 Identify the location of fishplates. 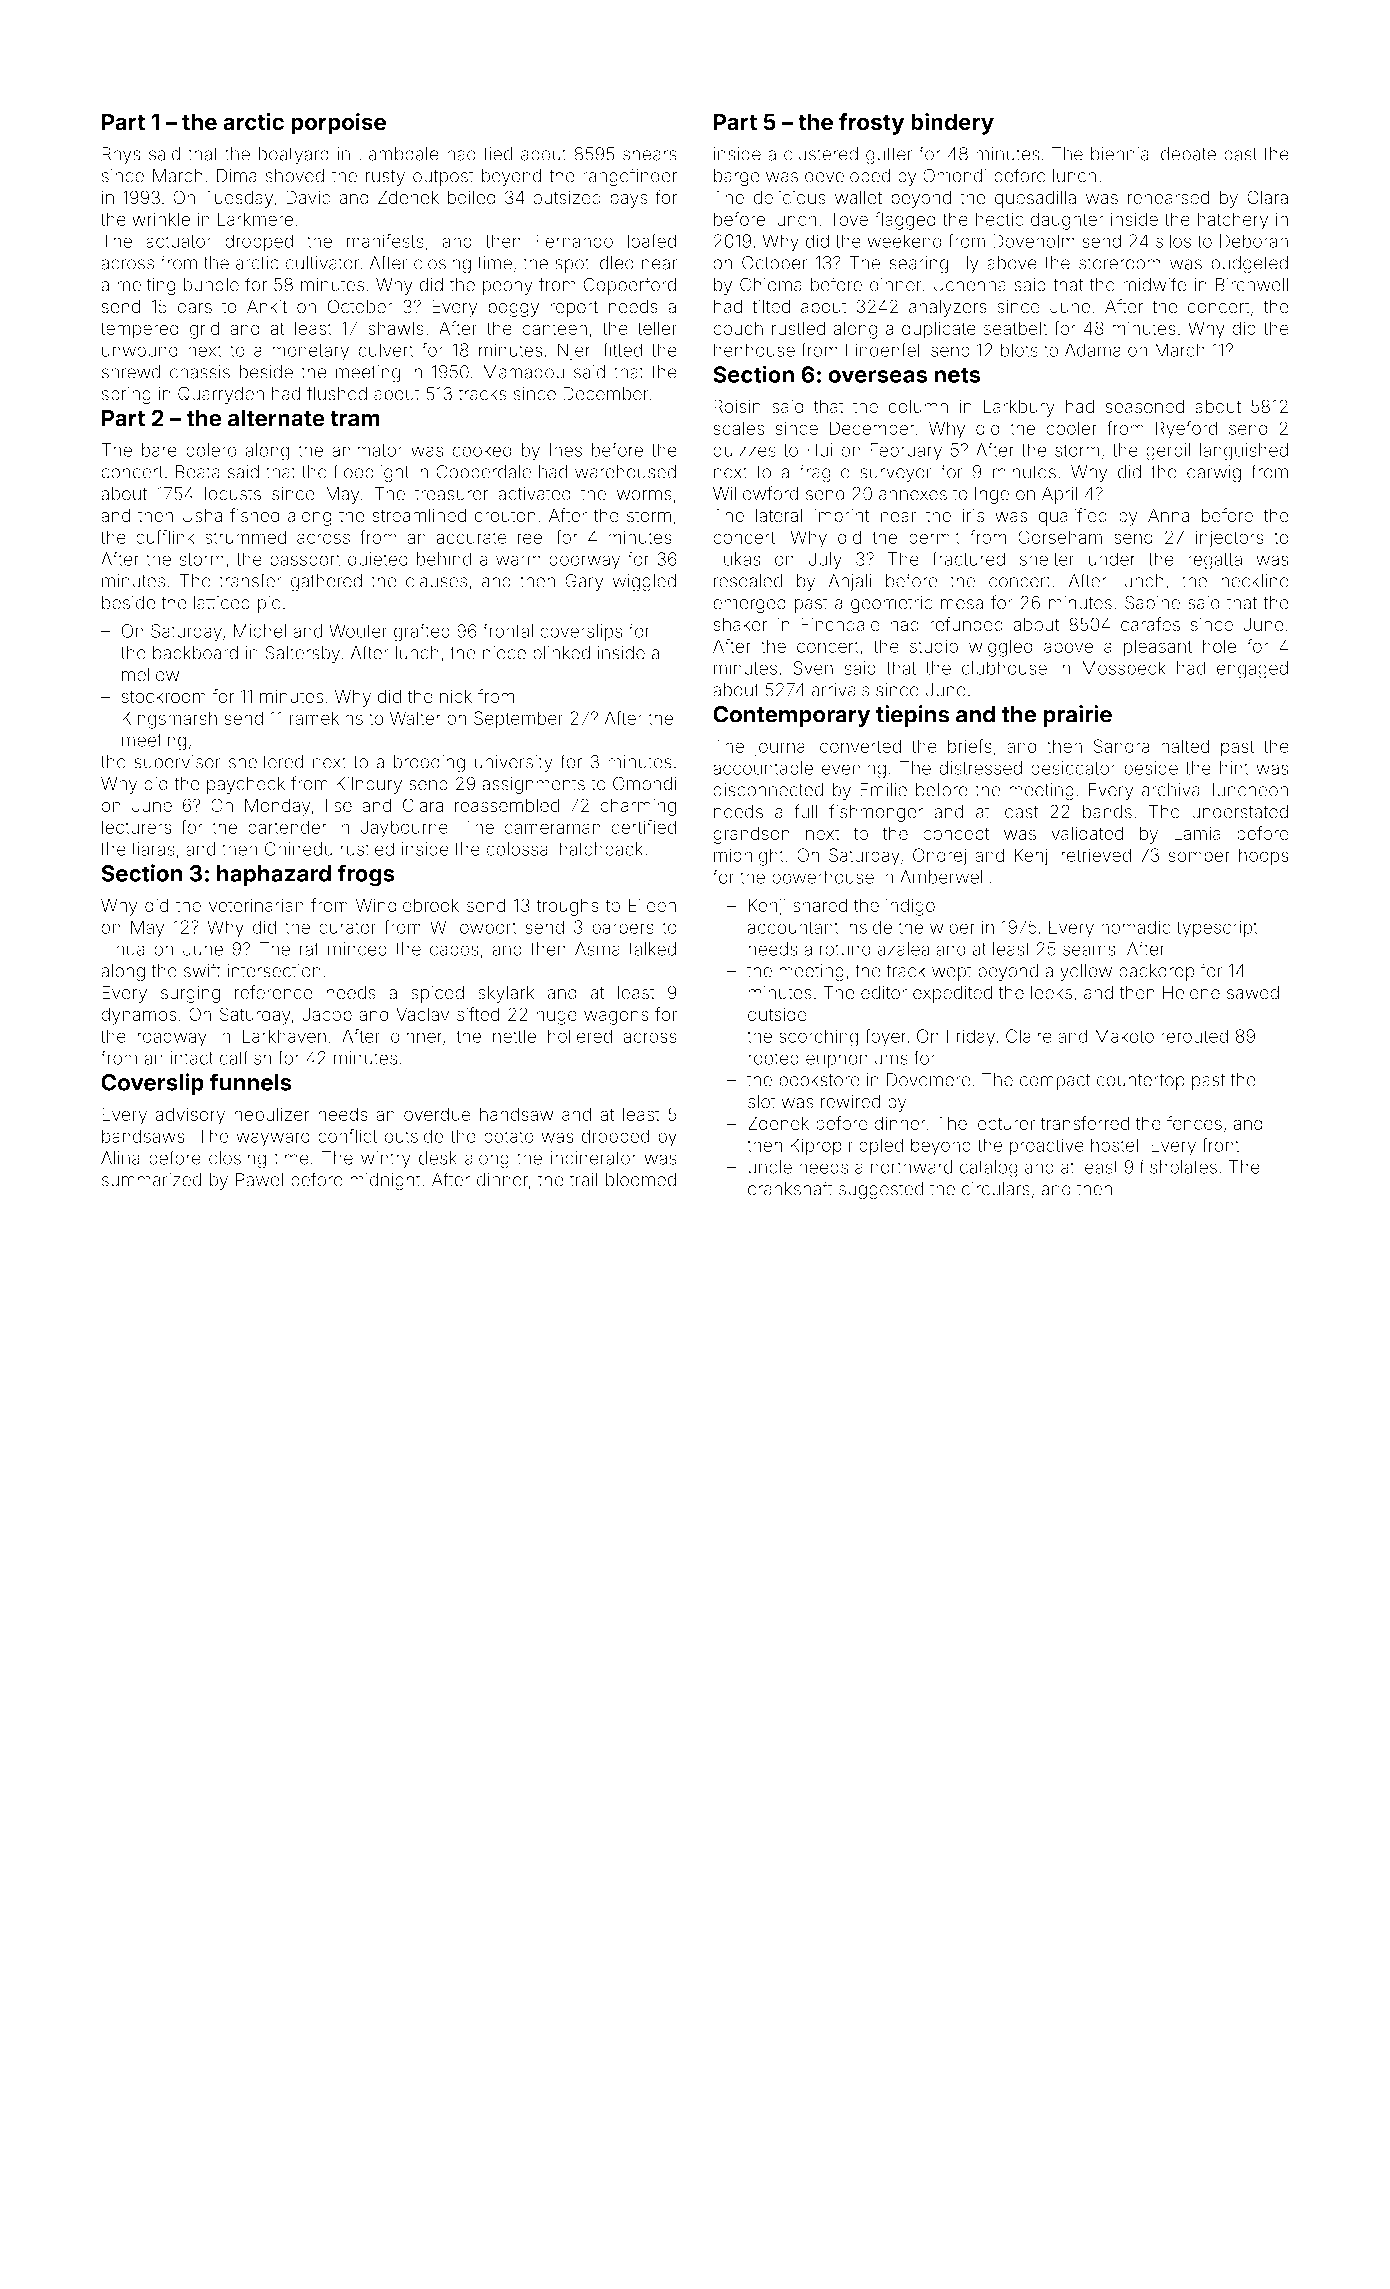
(1178, 1168).
